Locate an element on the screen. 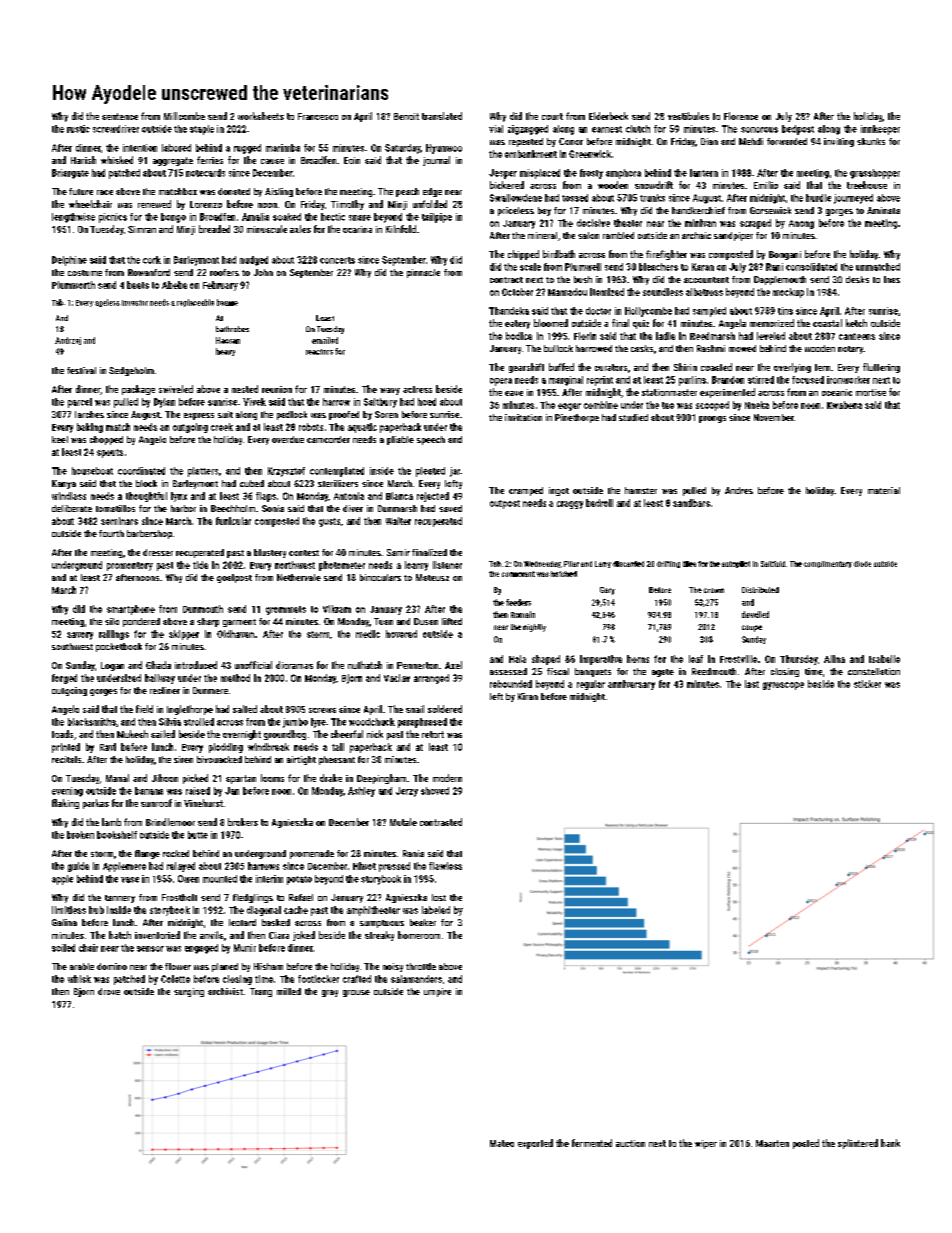 The height and width of the screenshot is (1233, 952). flawless is located at coordinates (445, 866).
